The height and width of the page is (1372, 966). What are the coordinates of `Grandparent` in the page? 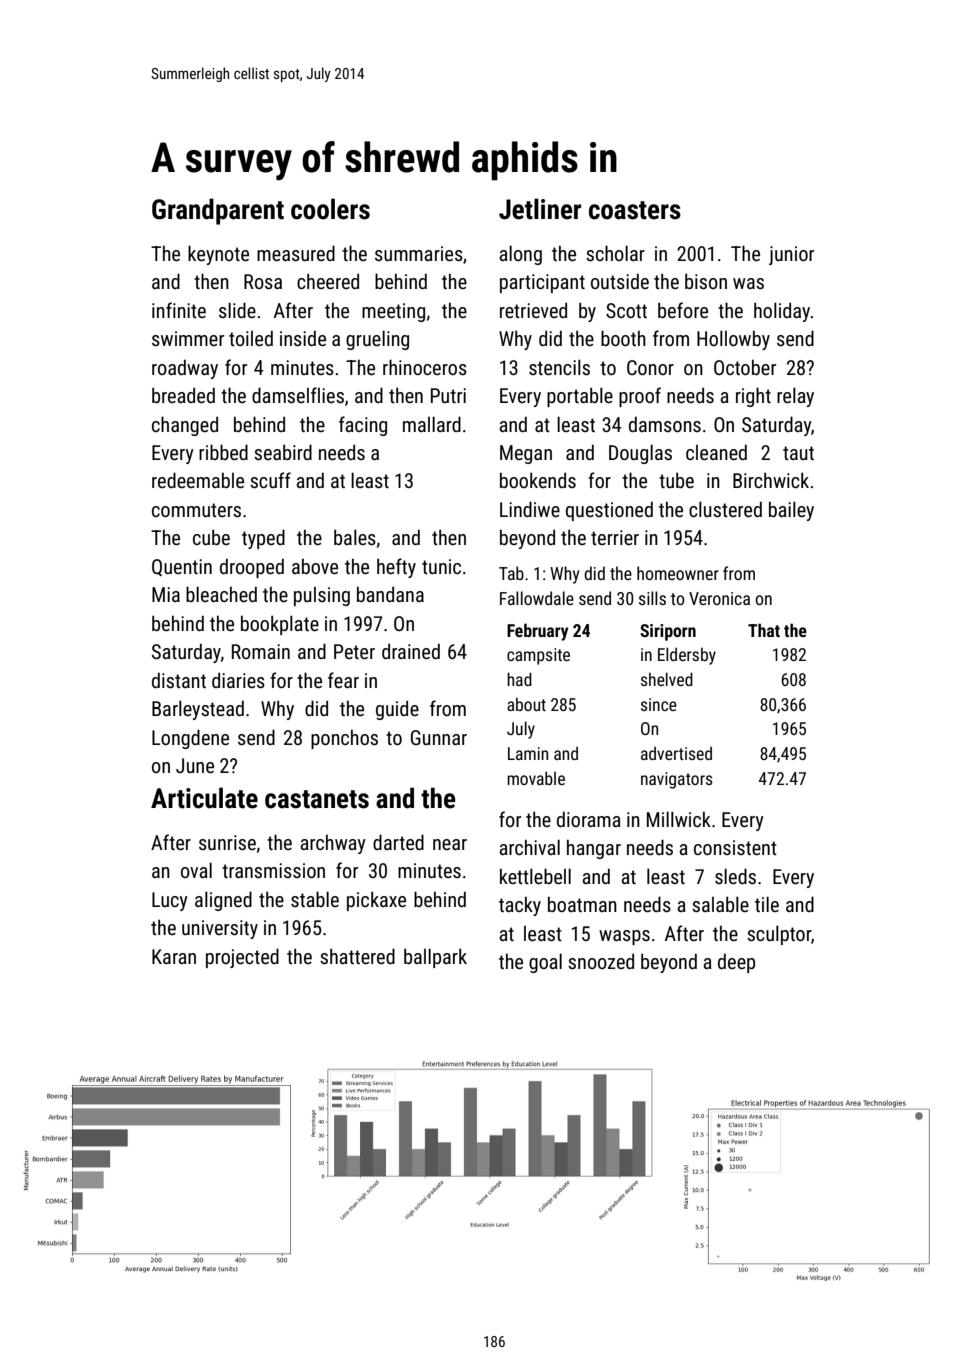 It's located at (218, 211).
